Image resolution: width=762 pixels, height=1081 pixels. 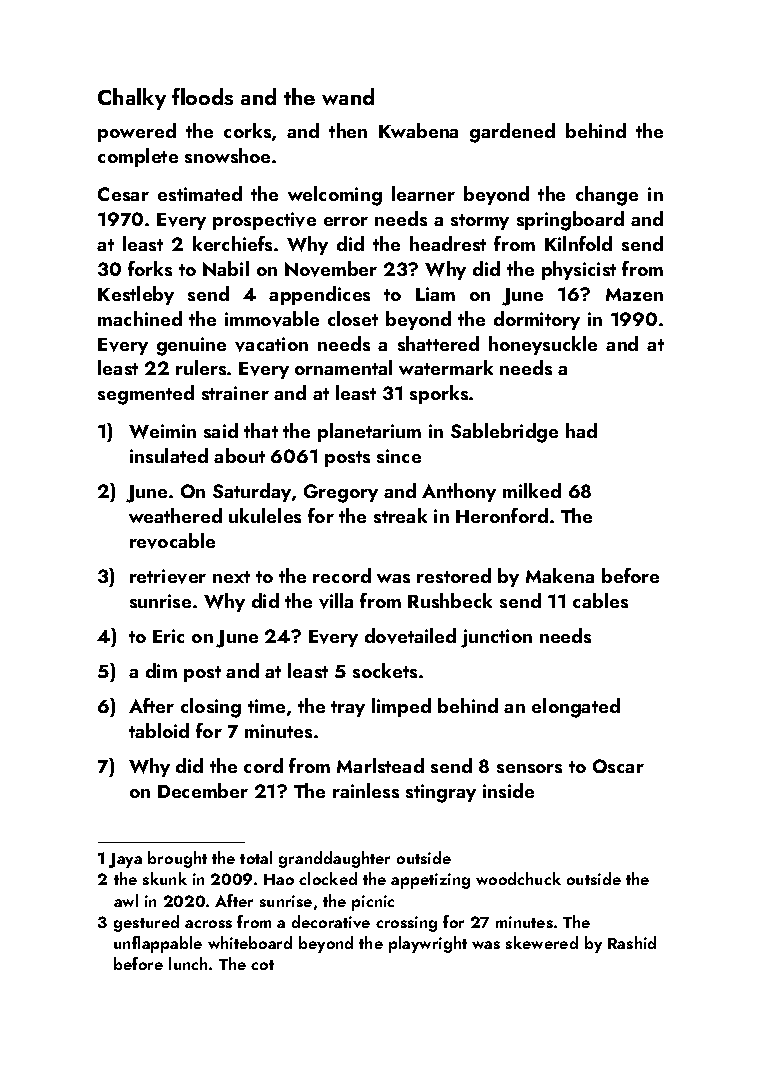 I want to click on limped, so click(x=401, y=707).
